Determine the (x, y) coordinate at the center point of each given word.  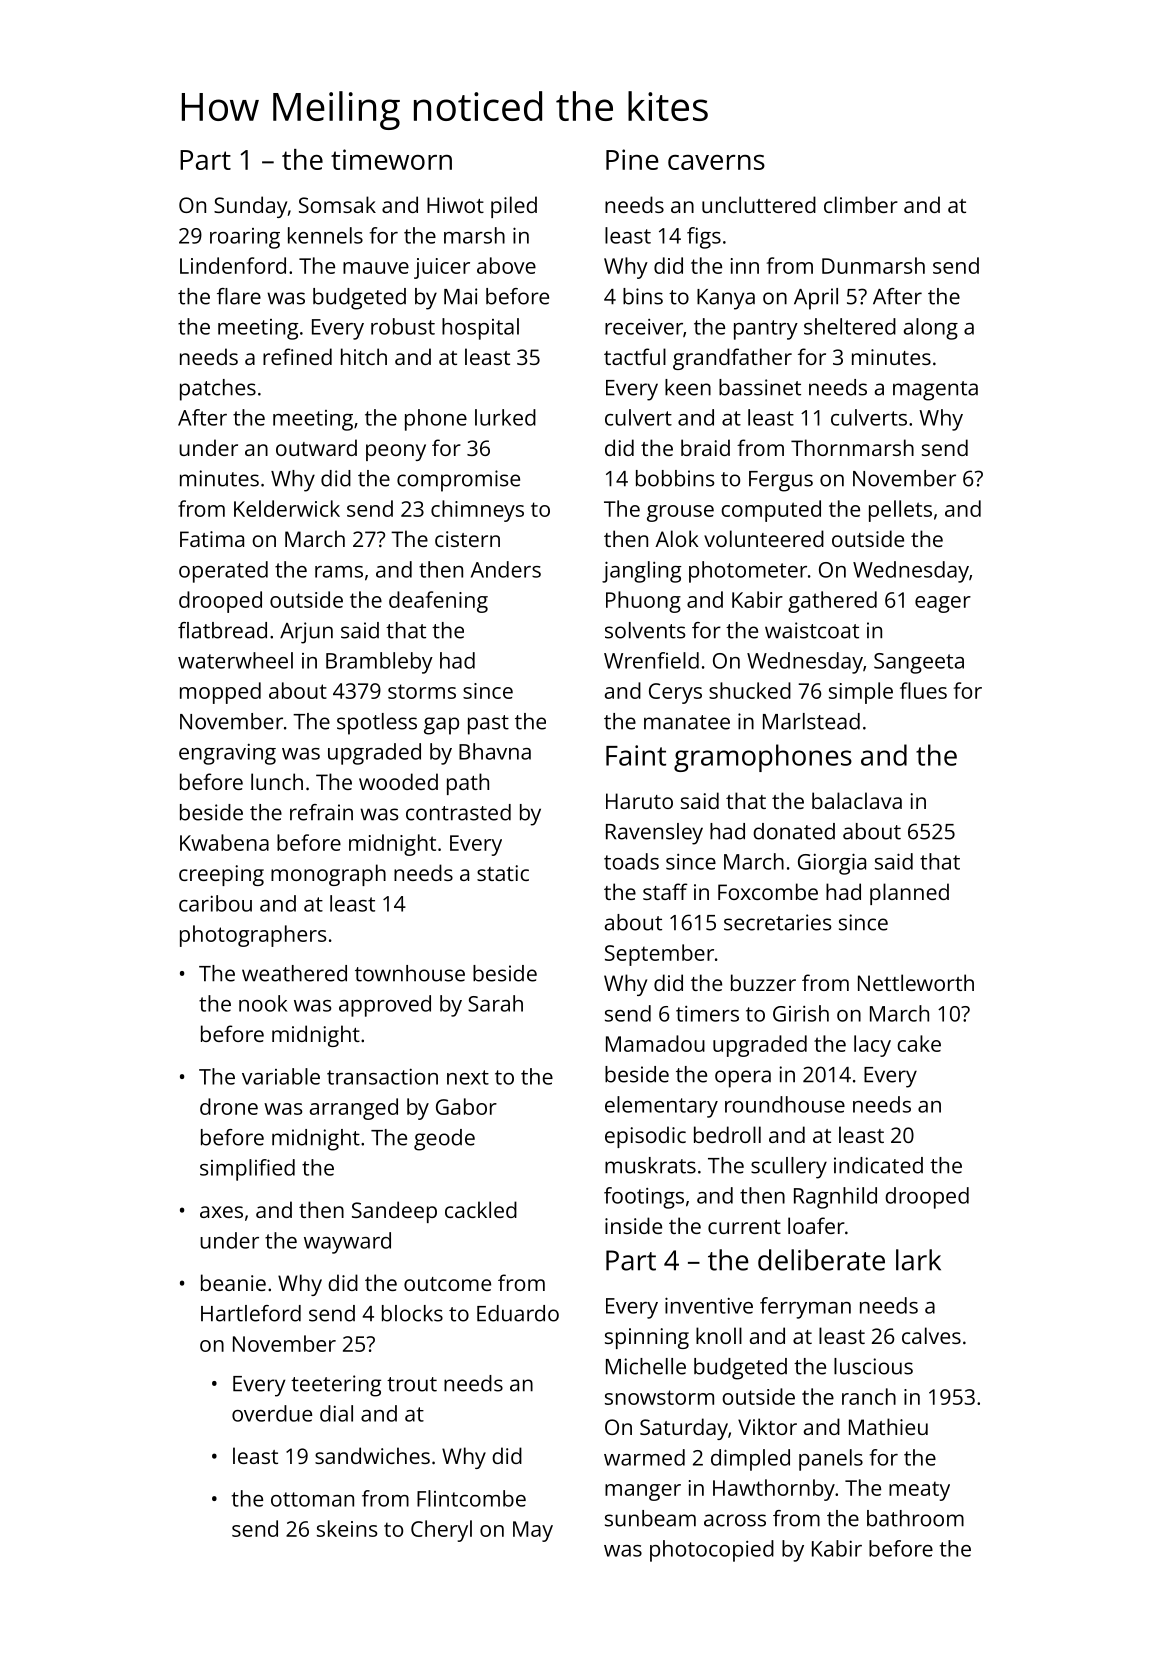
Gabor (466, 1106)
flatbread (222, 630)
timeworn (391, 159)
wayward (347, 1243)
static (503, 873)
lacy (872, 1046)
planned (909, 894)
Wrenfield (651, 660)
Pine (632, 159)
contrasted (458, 812)
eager (943, 604)
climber (861, 204)
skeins (347, 1528)
